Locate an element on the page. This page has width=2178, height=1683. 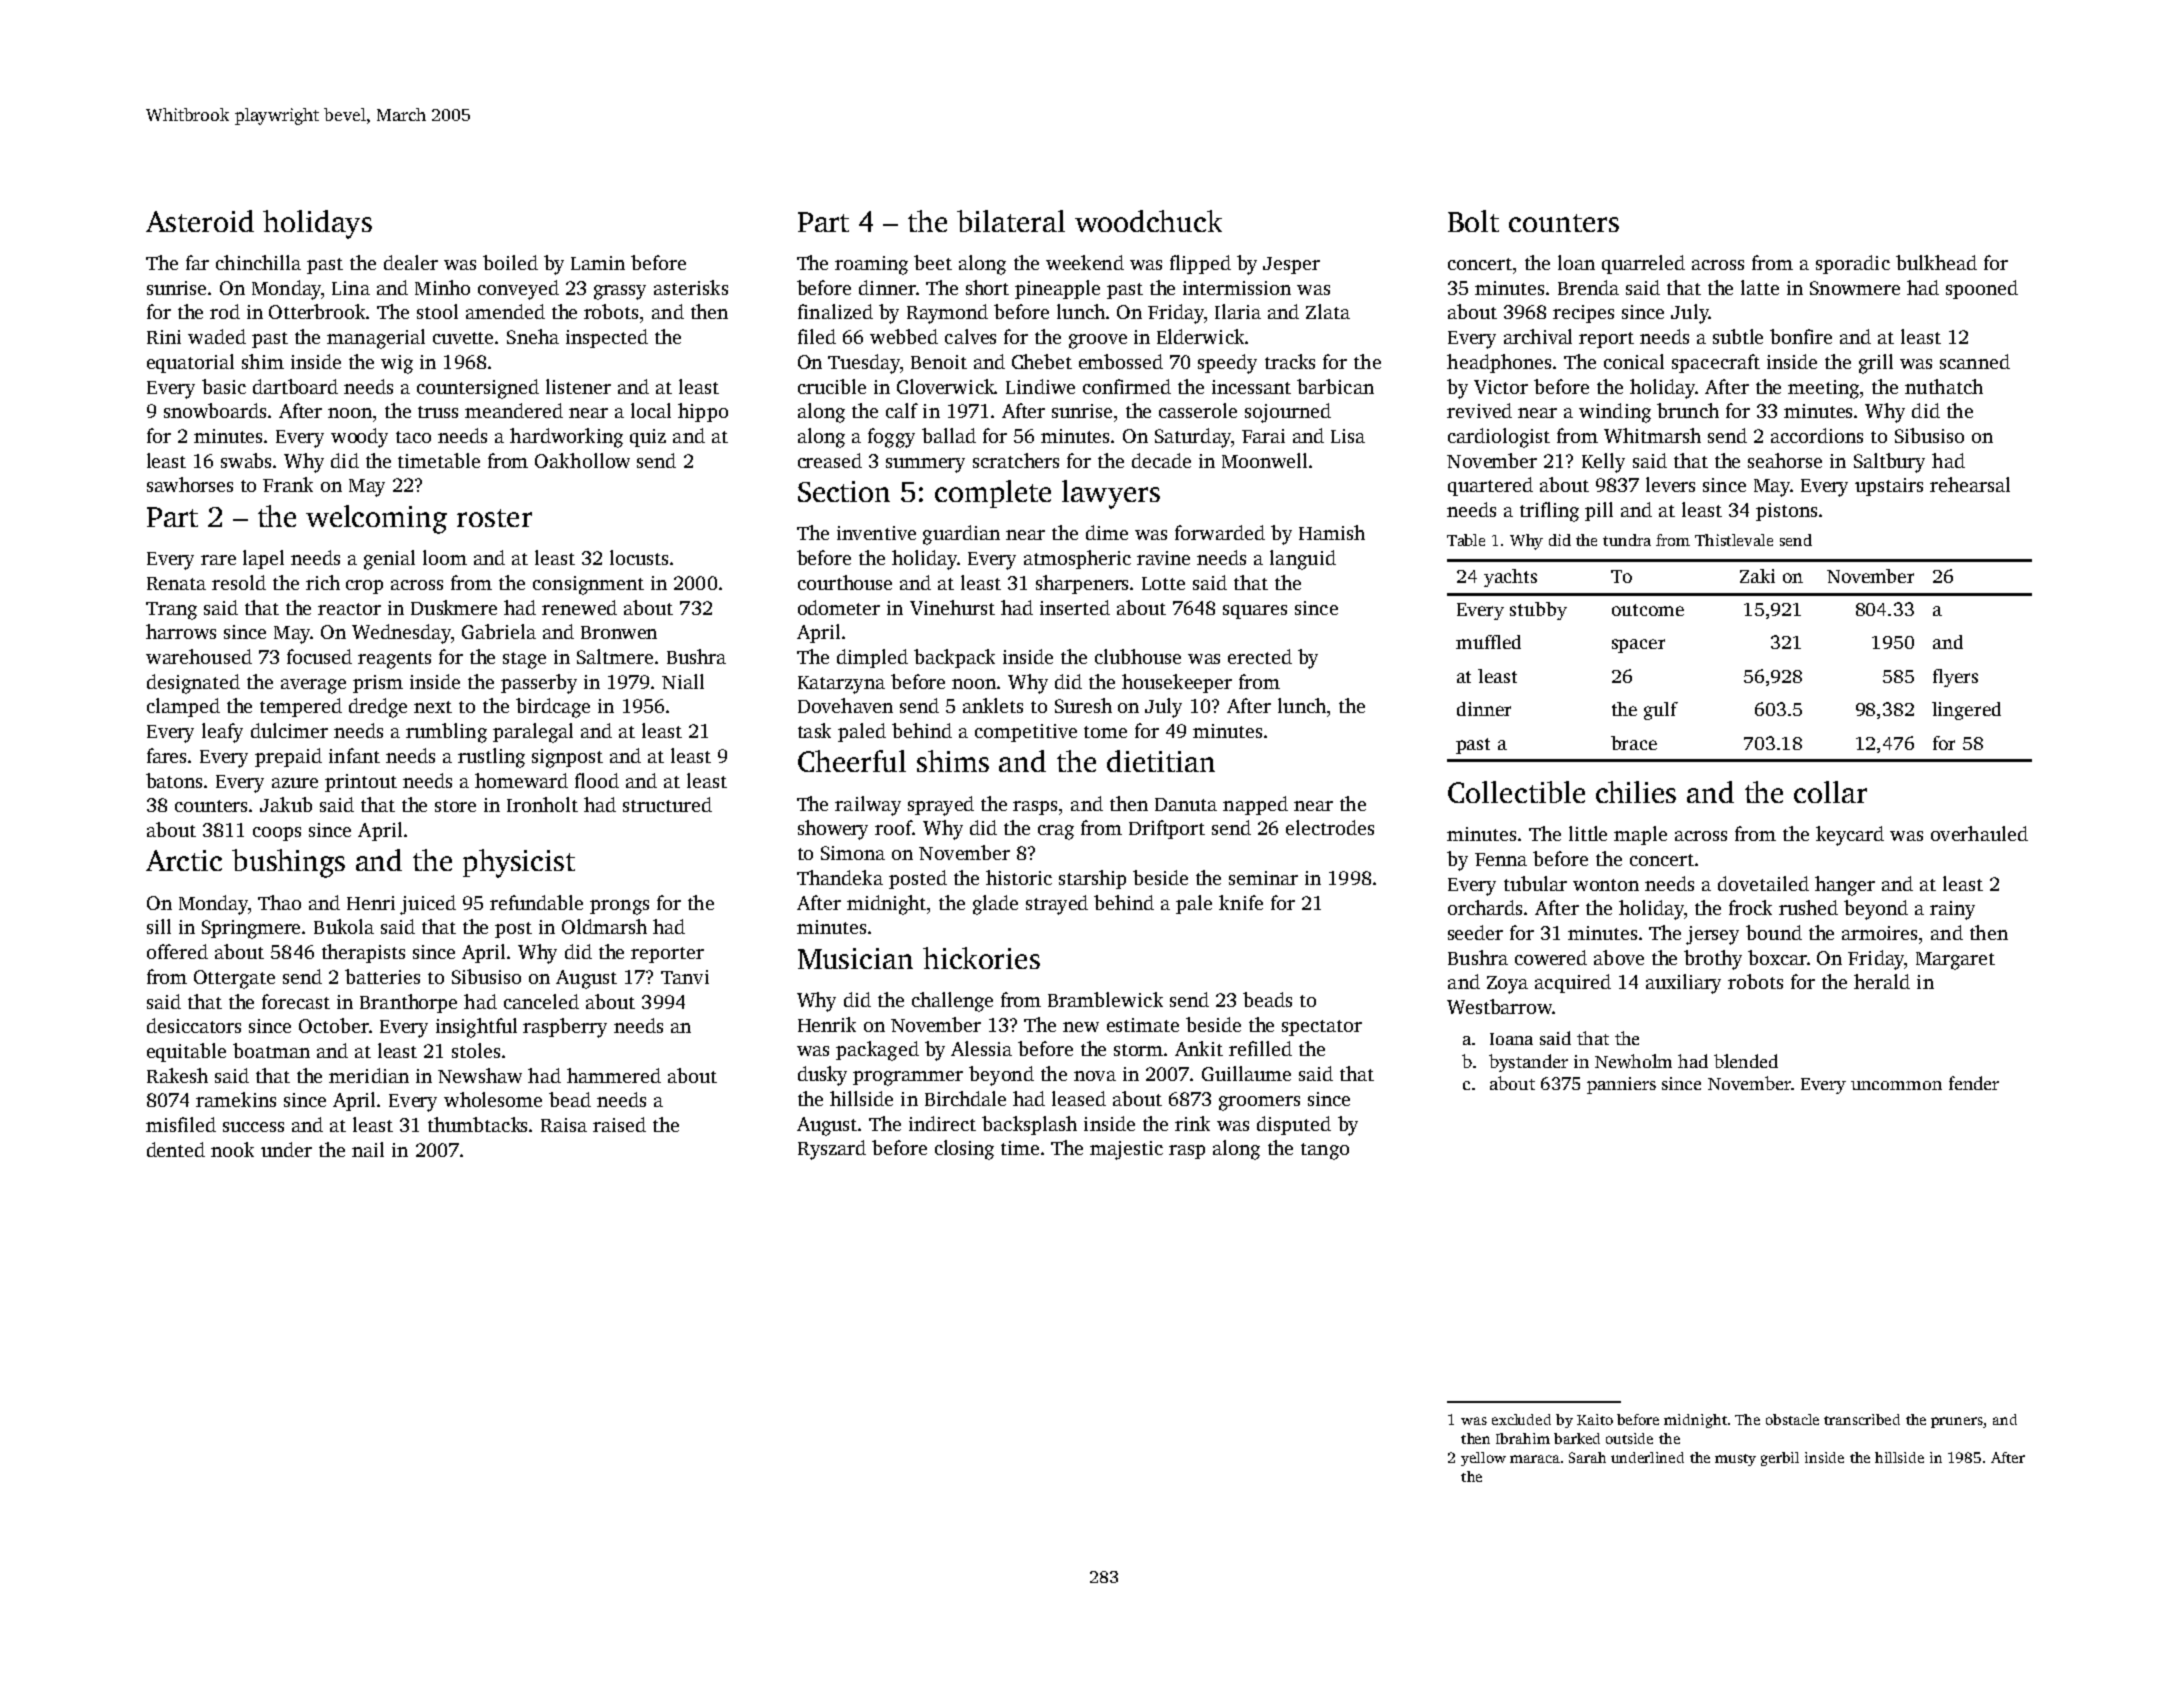
herald is located at coordinates (1882, 981).
